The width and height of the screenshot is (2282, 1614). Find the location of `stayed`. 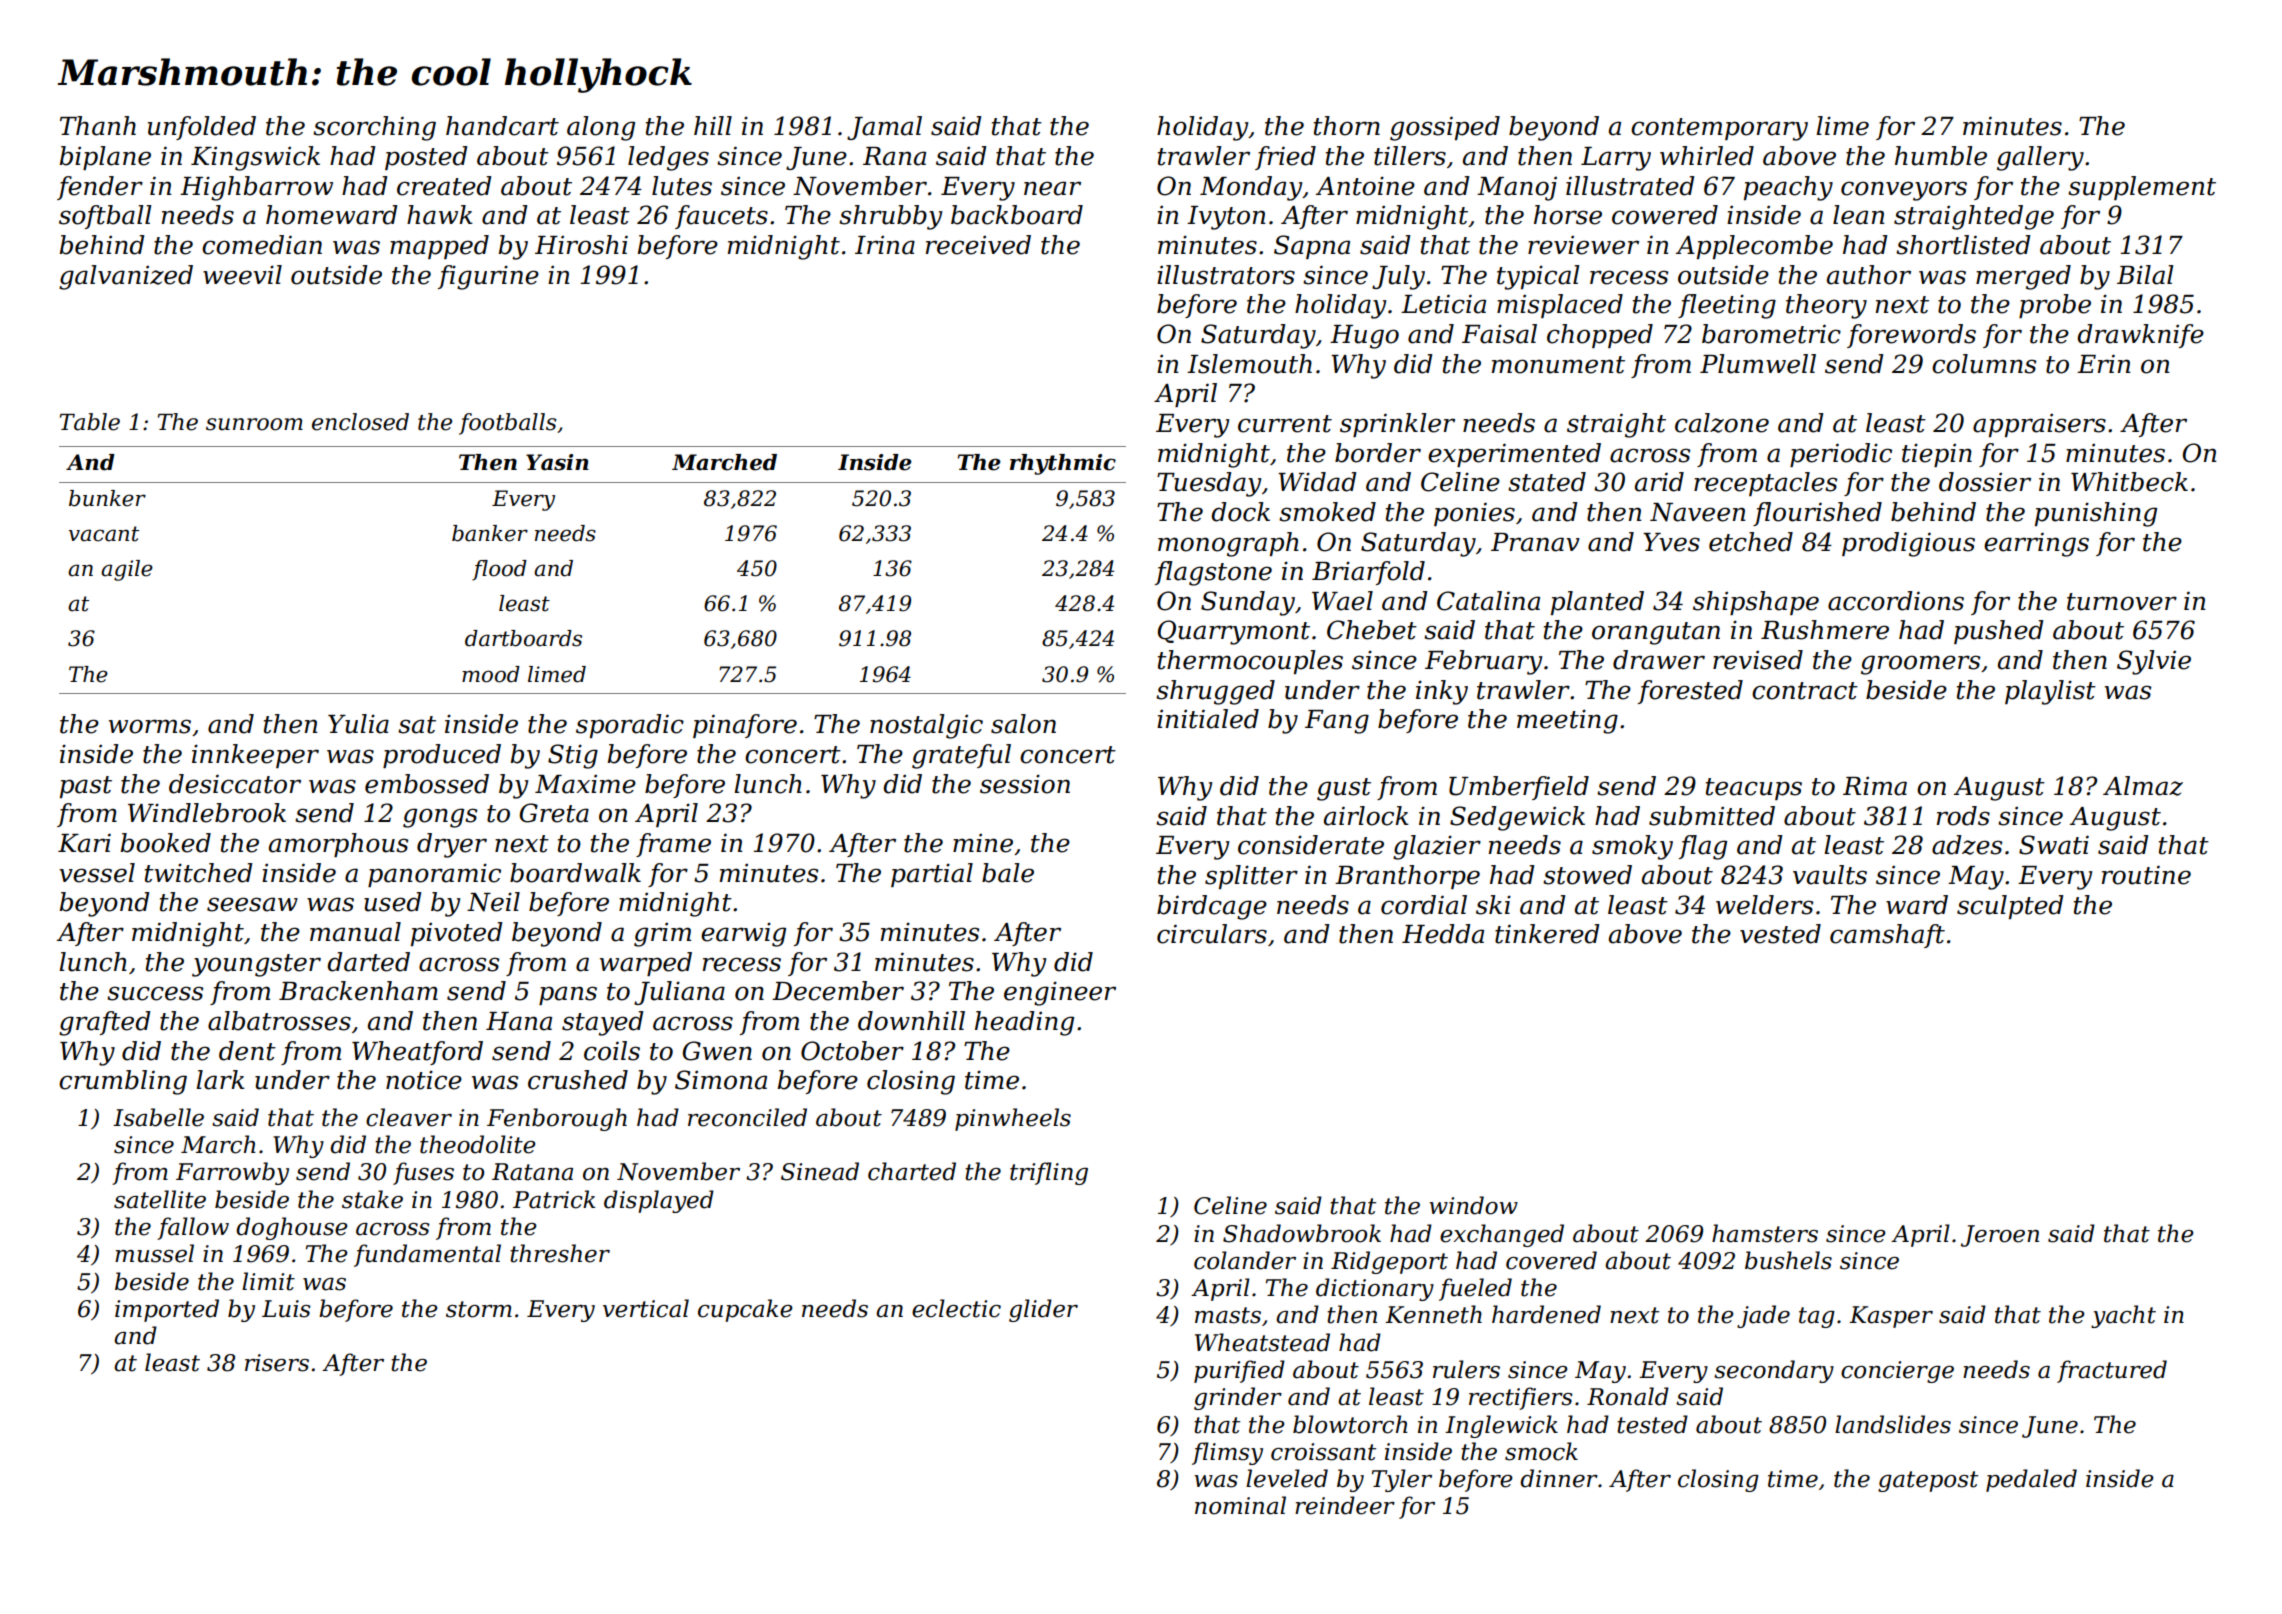

stayed is located at coordinates (603, 1023).
